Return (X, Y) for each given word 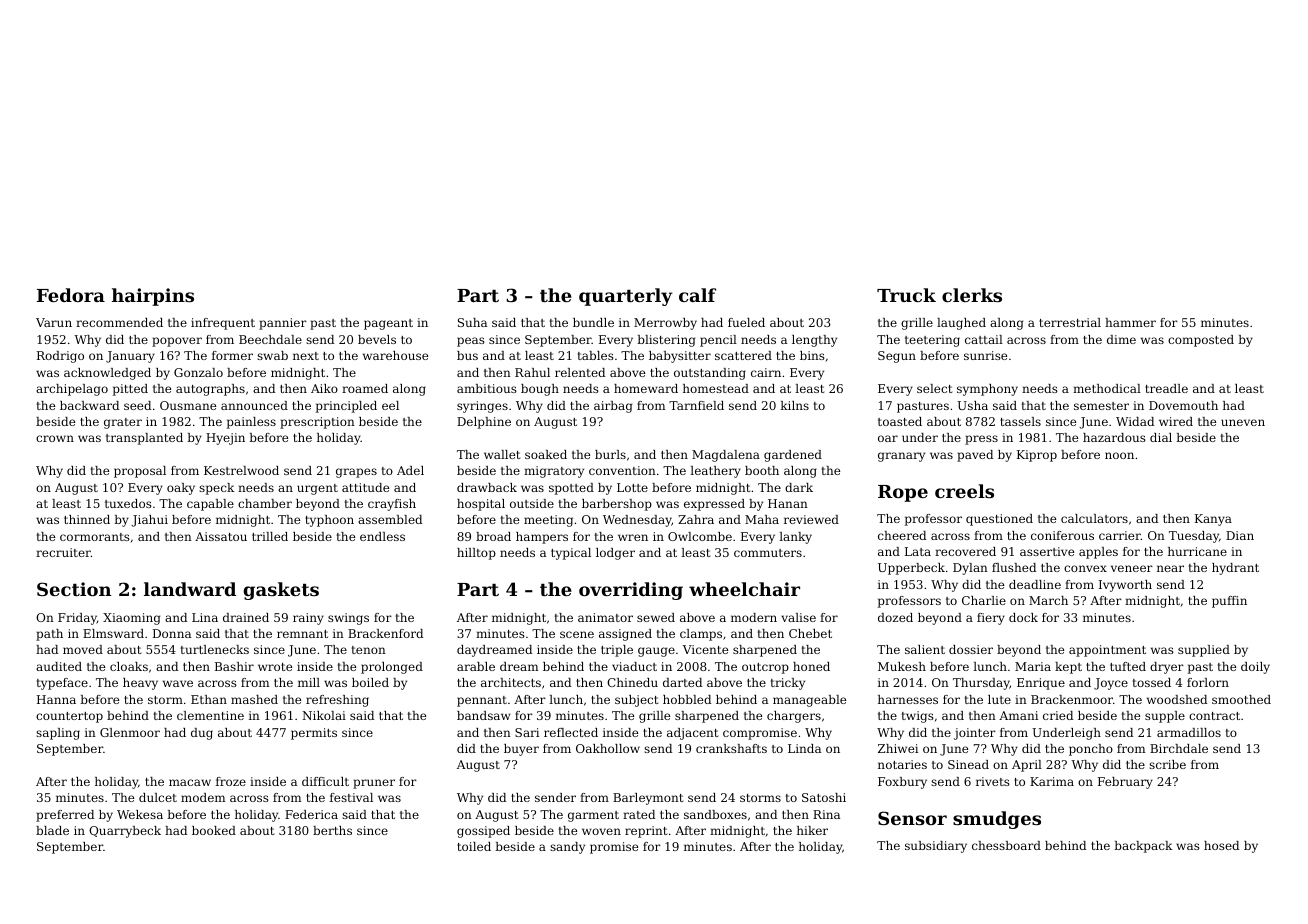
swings (348, 619)
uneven (1243, 422)
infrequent (223, 324)
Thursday (981, 684)
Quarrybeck (125, 832)
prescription (317, 423)
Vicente (705, 649)
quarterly (626, 297)
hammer (1130, 322)
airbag (613, 407)
